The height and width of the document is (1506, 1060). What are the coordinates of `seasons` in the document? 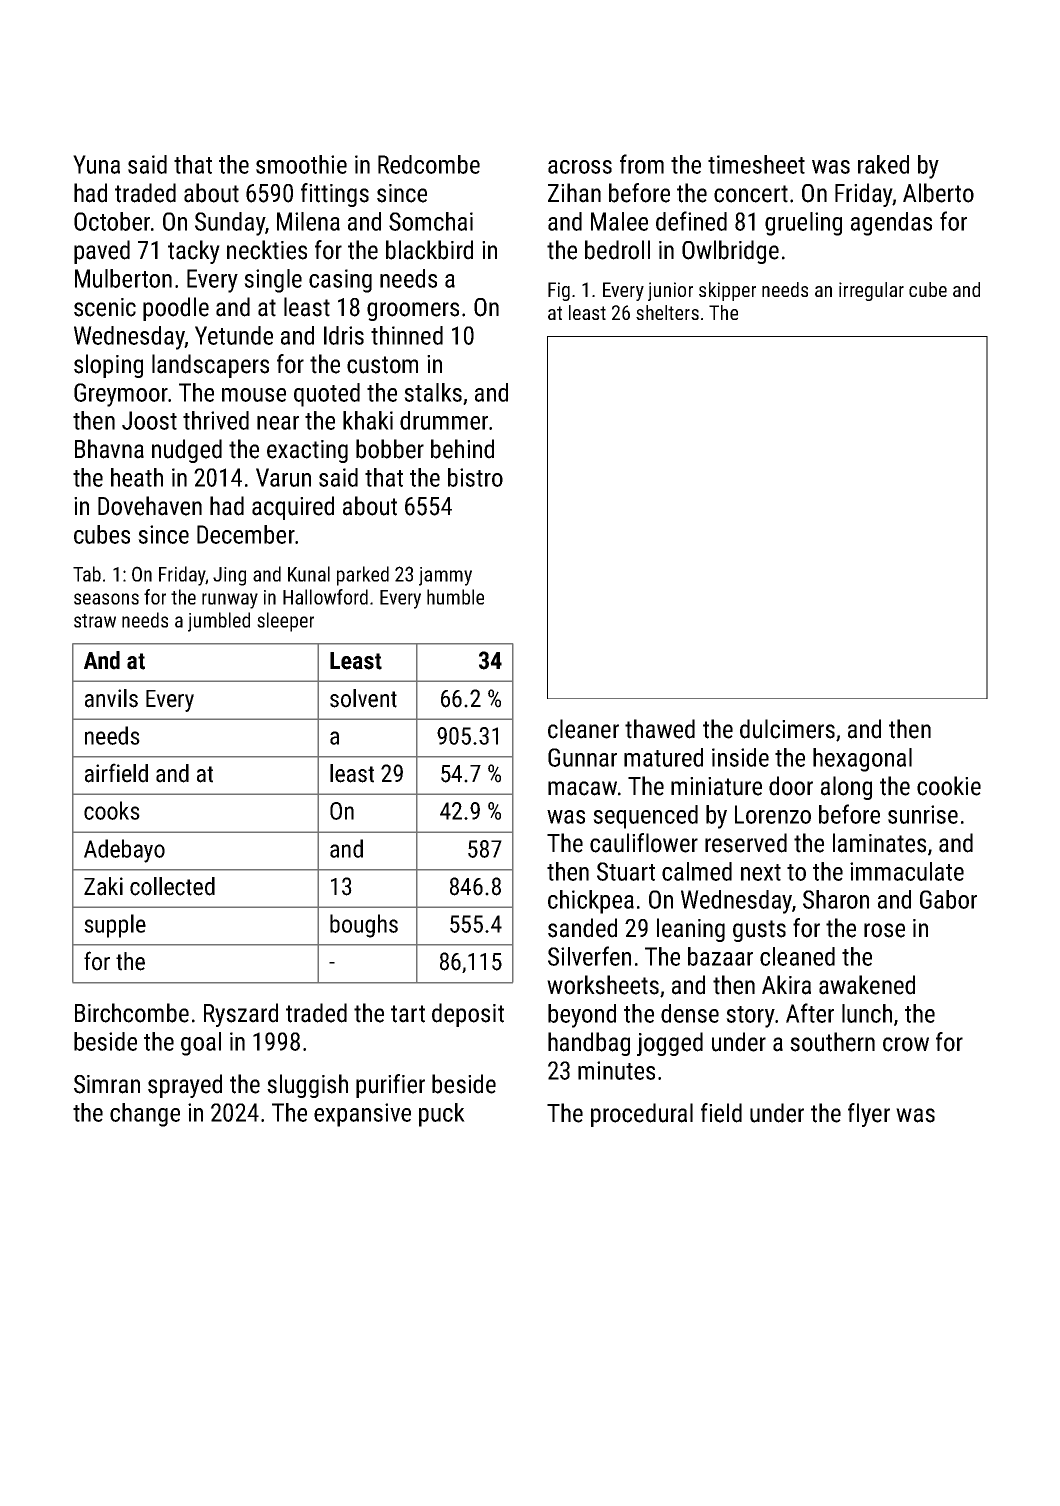 It's located at (106, 599).
